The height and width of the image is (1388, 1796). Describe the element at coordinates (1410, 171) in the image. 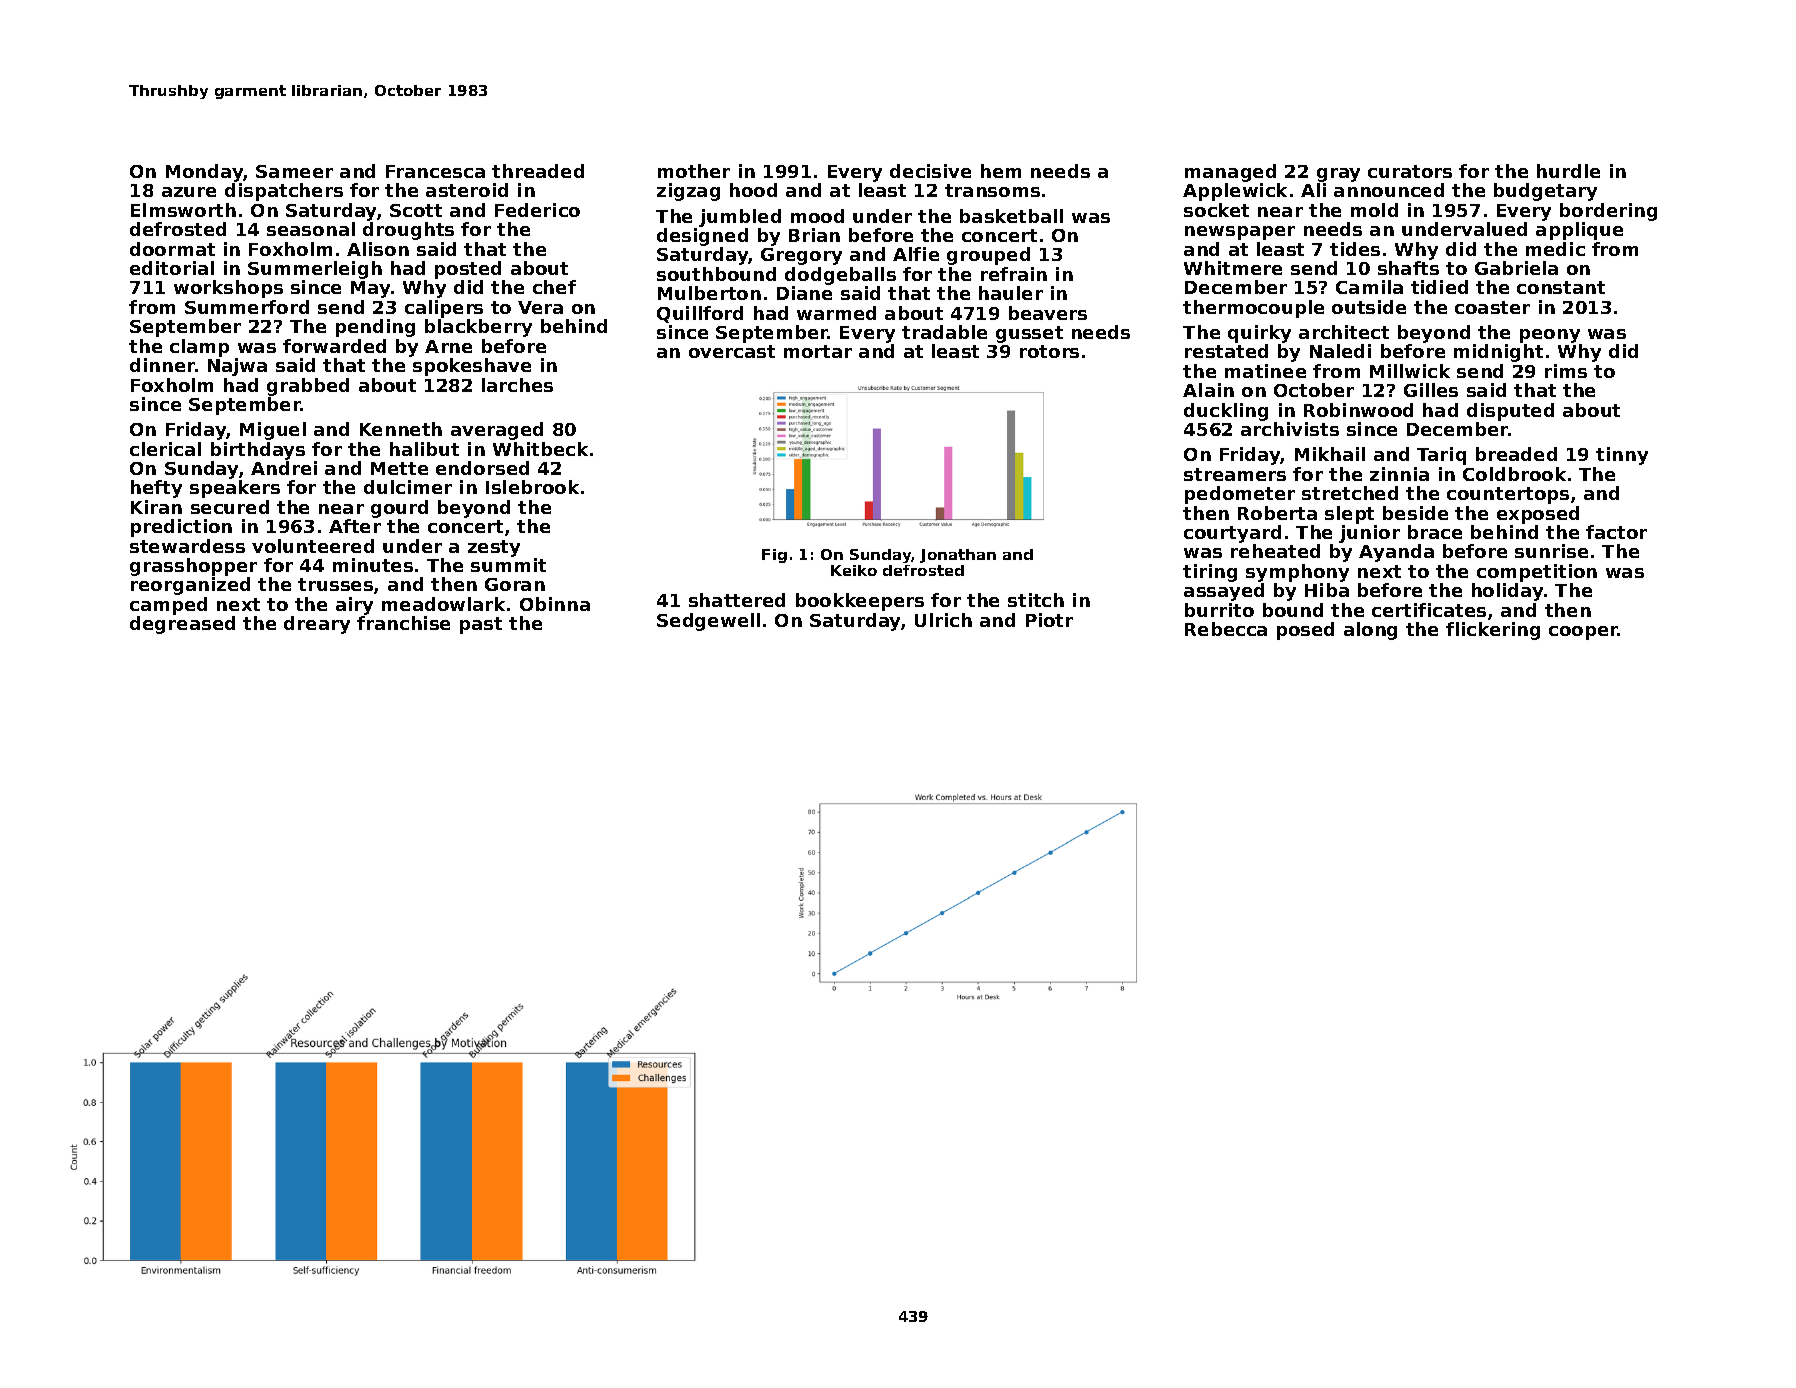

I see `curators` at that location.
